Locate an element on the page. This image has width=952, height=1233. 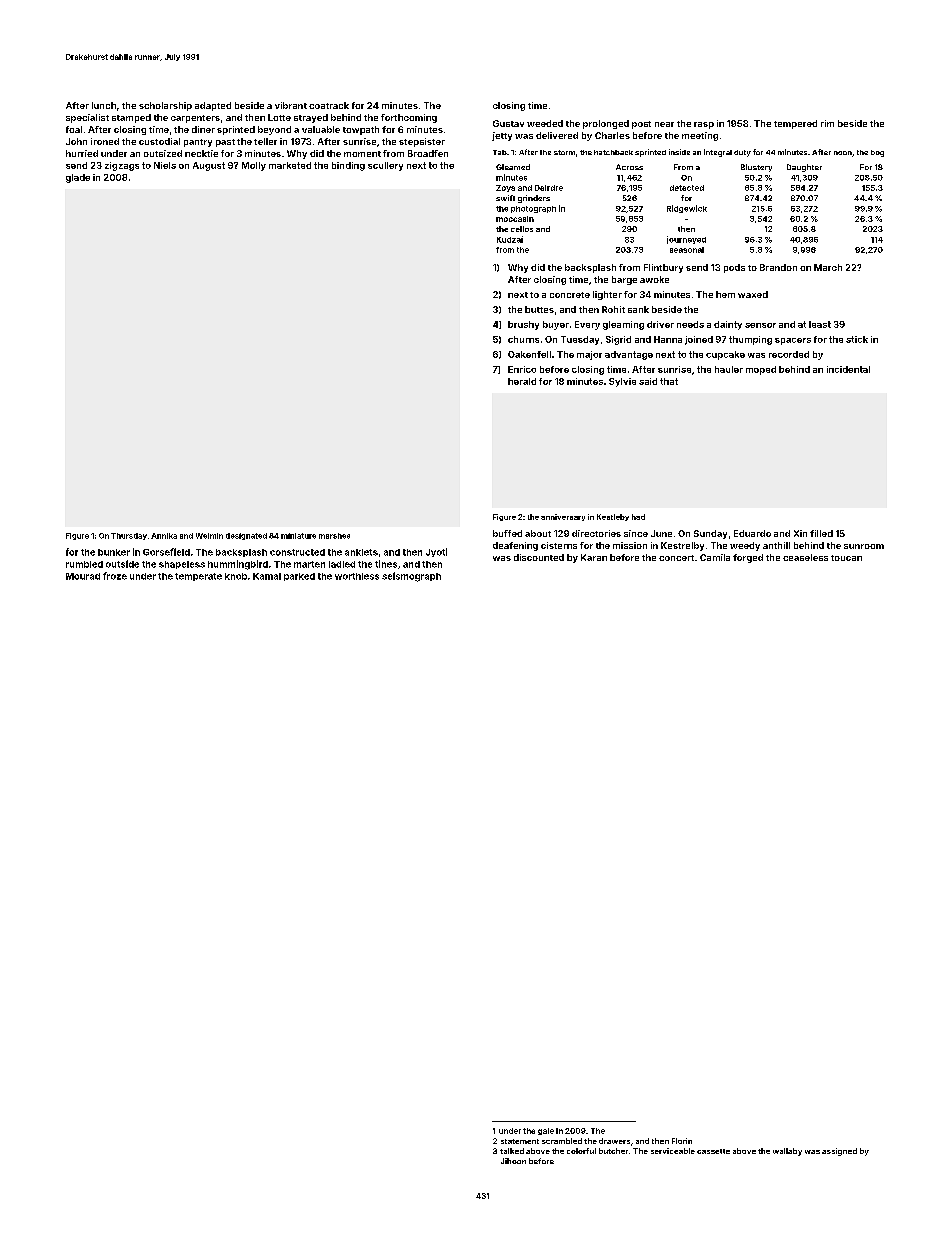
Jihoon is located at coordinates (513, 1161).
